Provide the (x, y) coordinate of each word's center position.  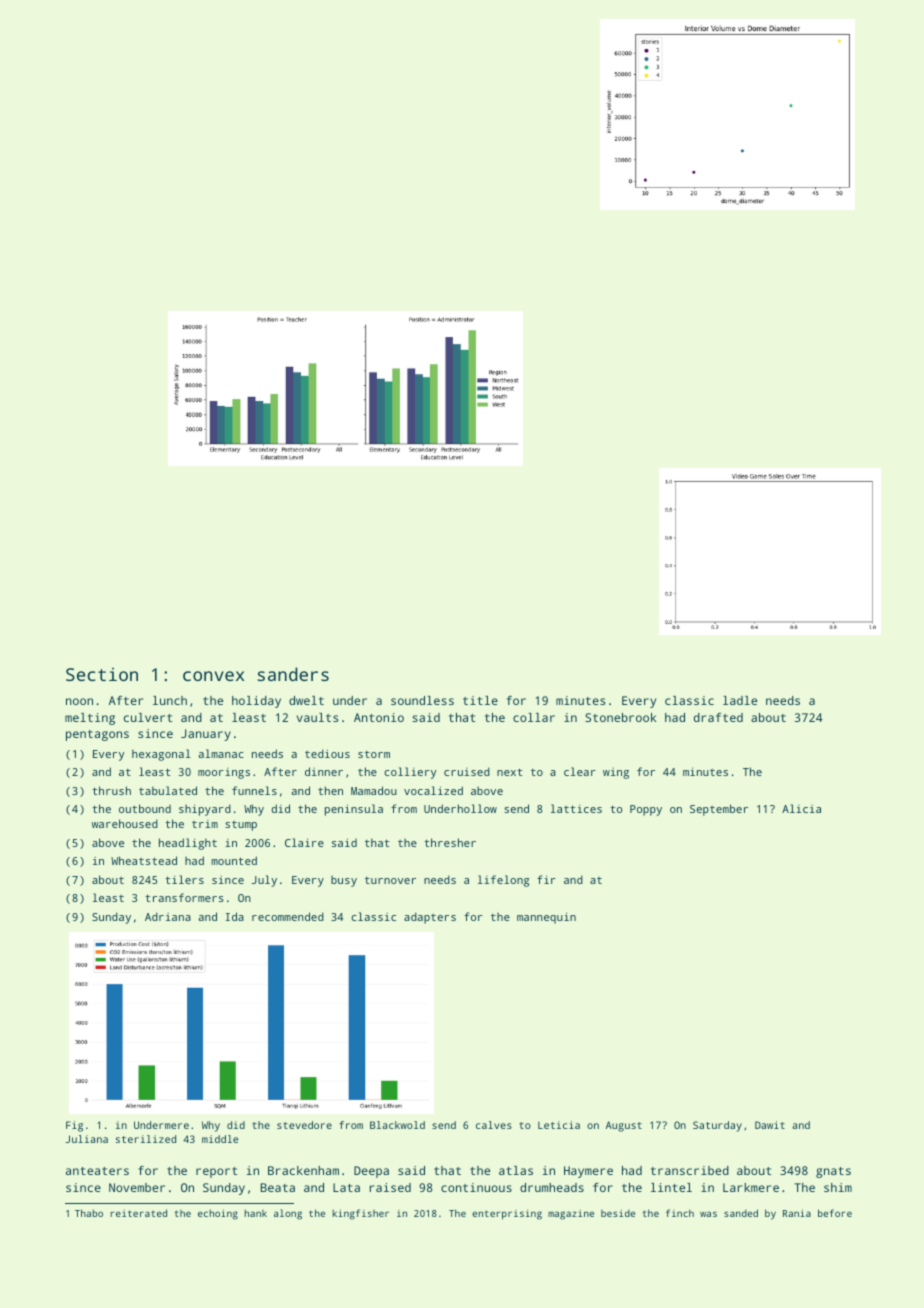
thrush (111, 790)
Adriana (168, 916)
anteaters (97, 1171)
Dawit (770, 1125)
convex (213, 676)
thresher (450, 842)
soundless (422, 700)
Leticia (559, 1125)
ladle (740, 700)
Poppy (646, 810)
